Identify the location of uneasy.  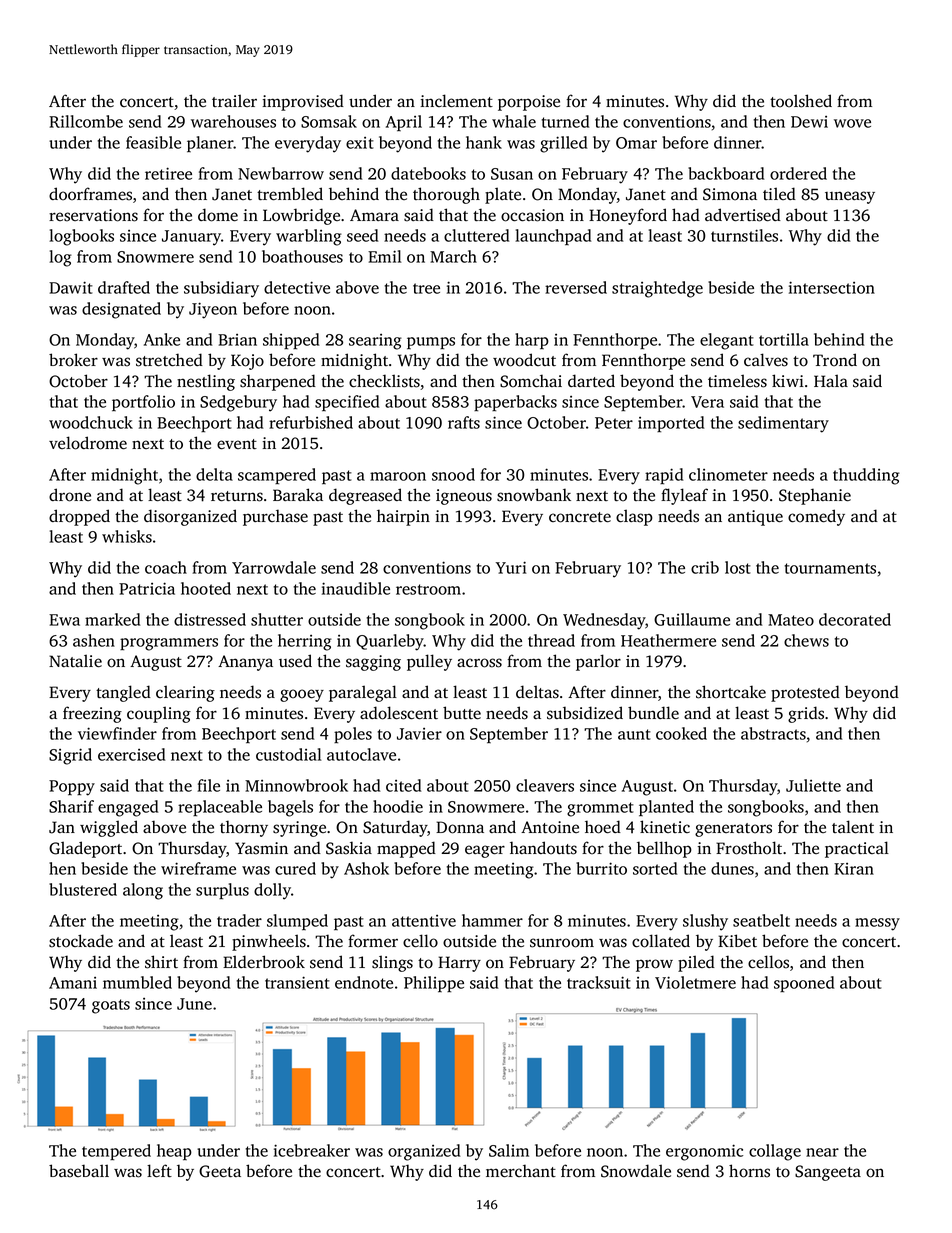
(850, 197).
